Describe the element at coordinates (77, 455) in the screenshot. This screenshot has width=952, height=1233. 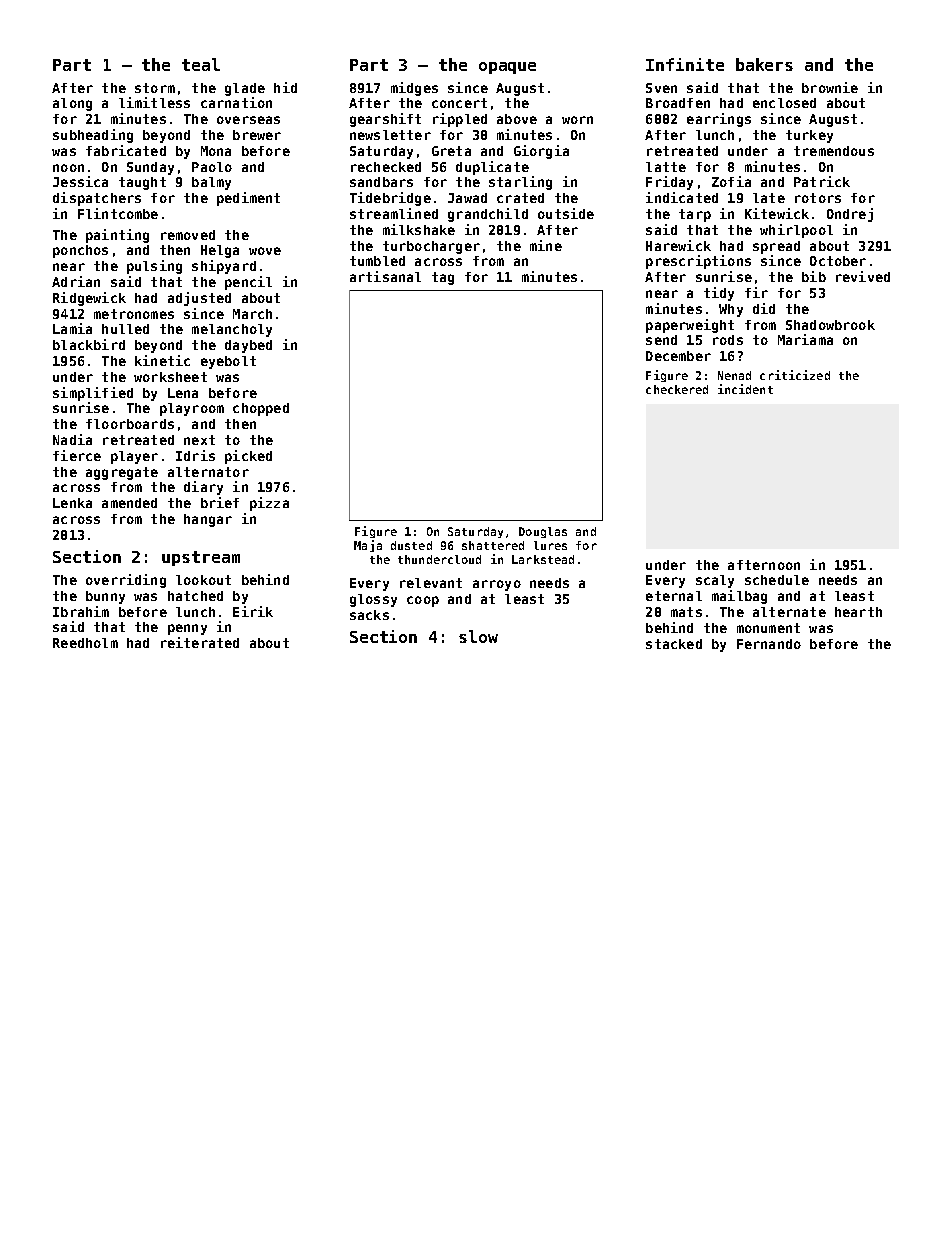
I see `fierce` at that location.
